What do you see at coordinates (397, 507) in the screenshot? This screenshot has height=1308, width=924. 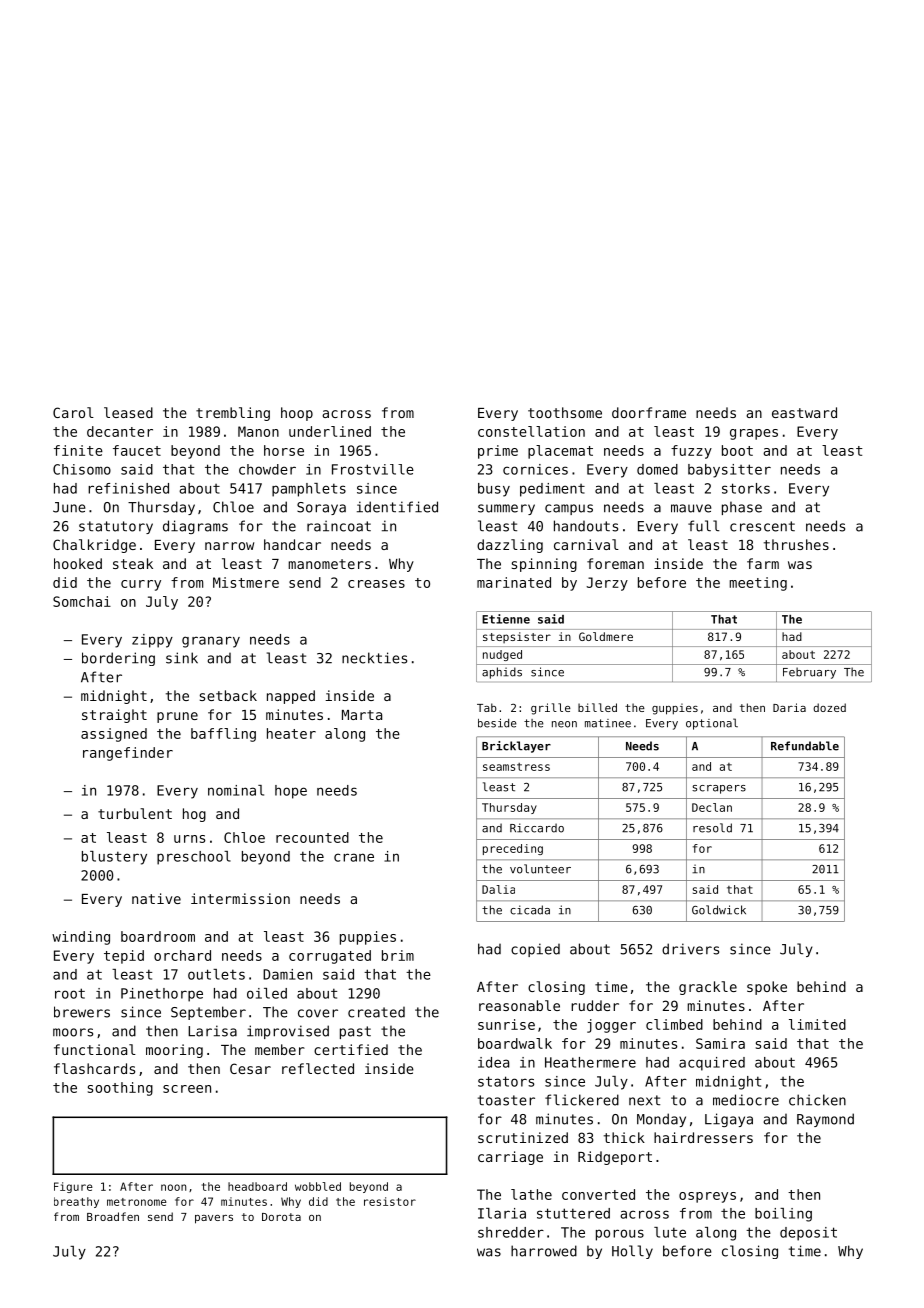 I see `identified` at bounding box center [397, 507].
